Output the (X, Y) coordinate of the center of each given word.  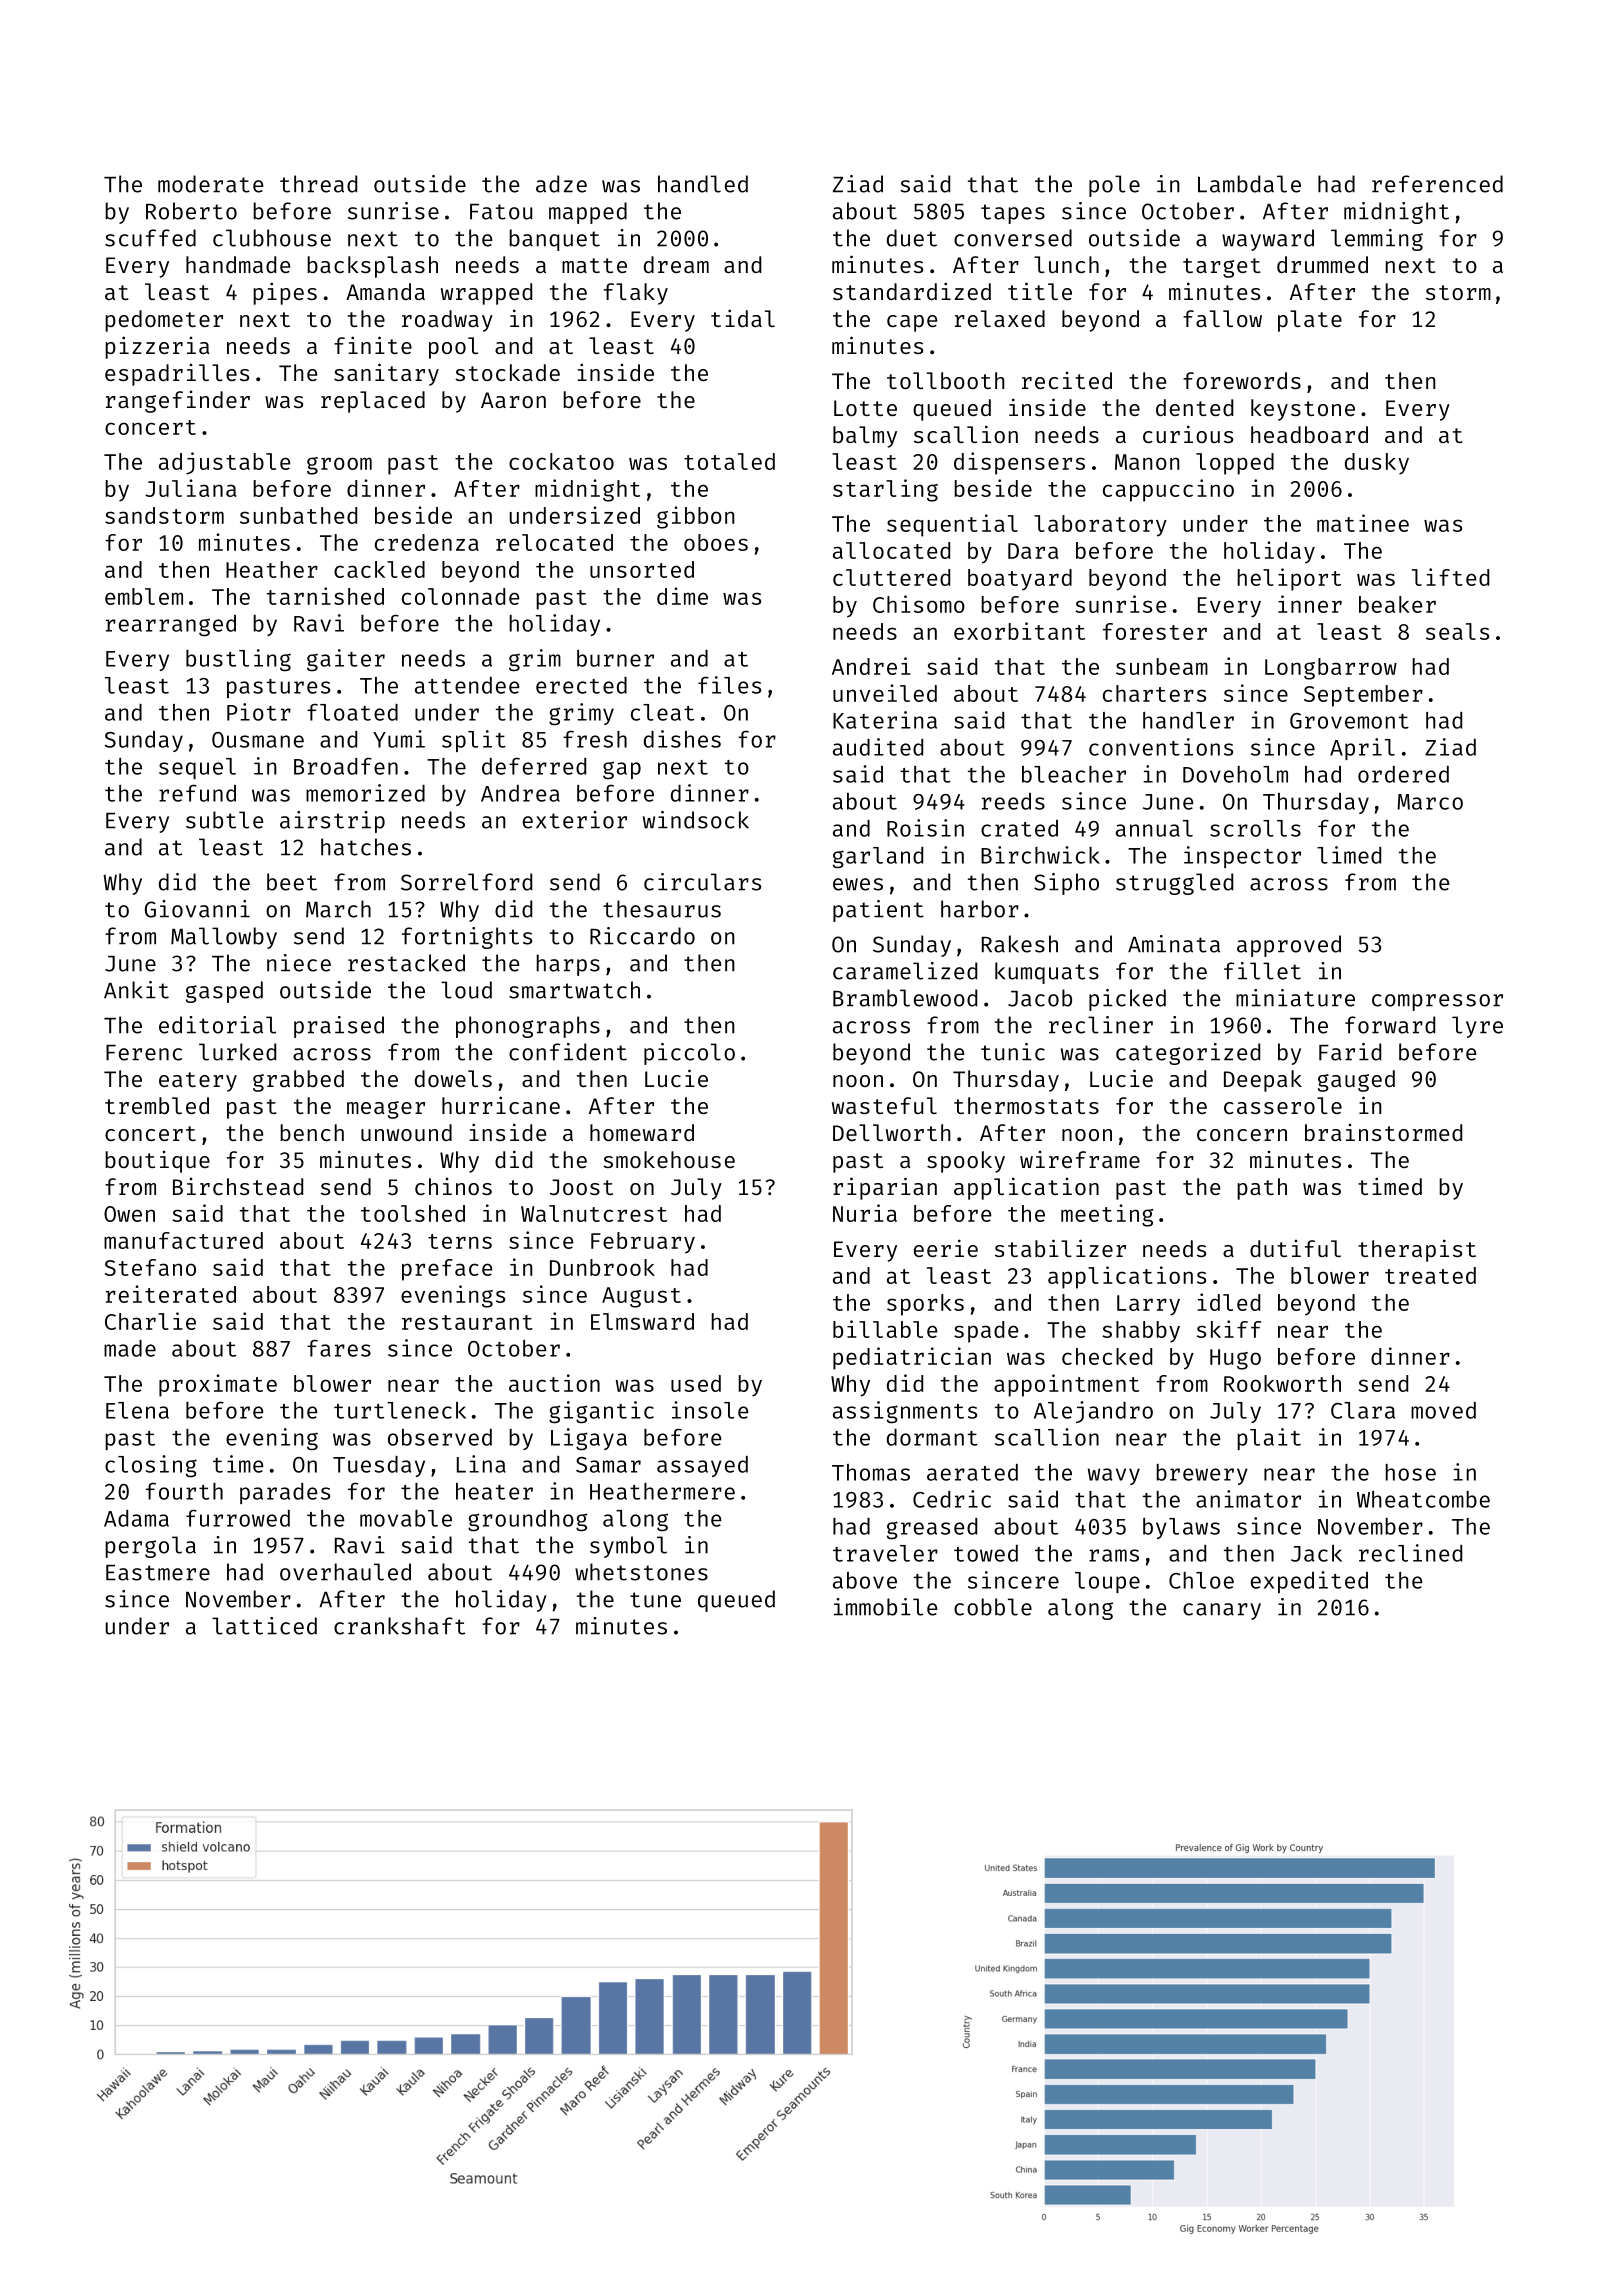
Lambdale (1249, 184)
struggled (1174, 884)
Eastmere (158, 1573)
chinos (453, 1186)
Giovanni (197, 909)
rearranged (171, 626)
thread (318, 184)
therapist (1417, 1250)
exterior (575, 820)
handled (703, 184)
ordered (1403, 774)
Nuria (865, 1213)
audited (878, 747)
